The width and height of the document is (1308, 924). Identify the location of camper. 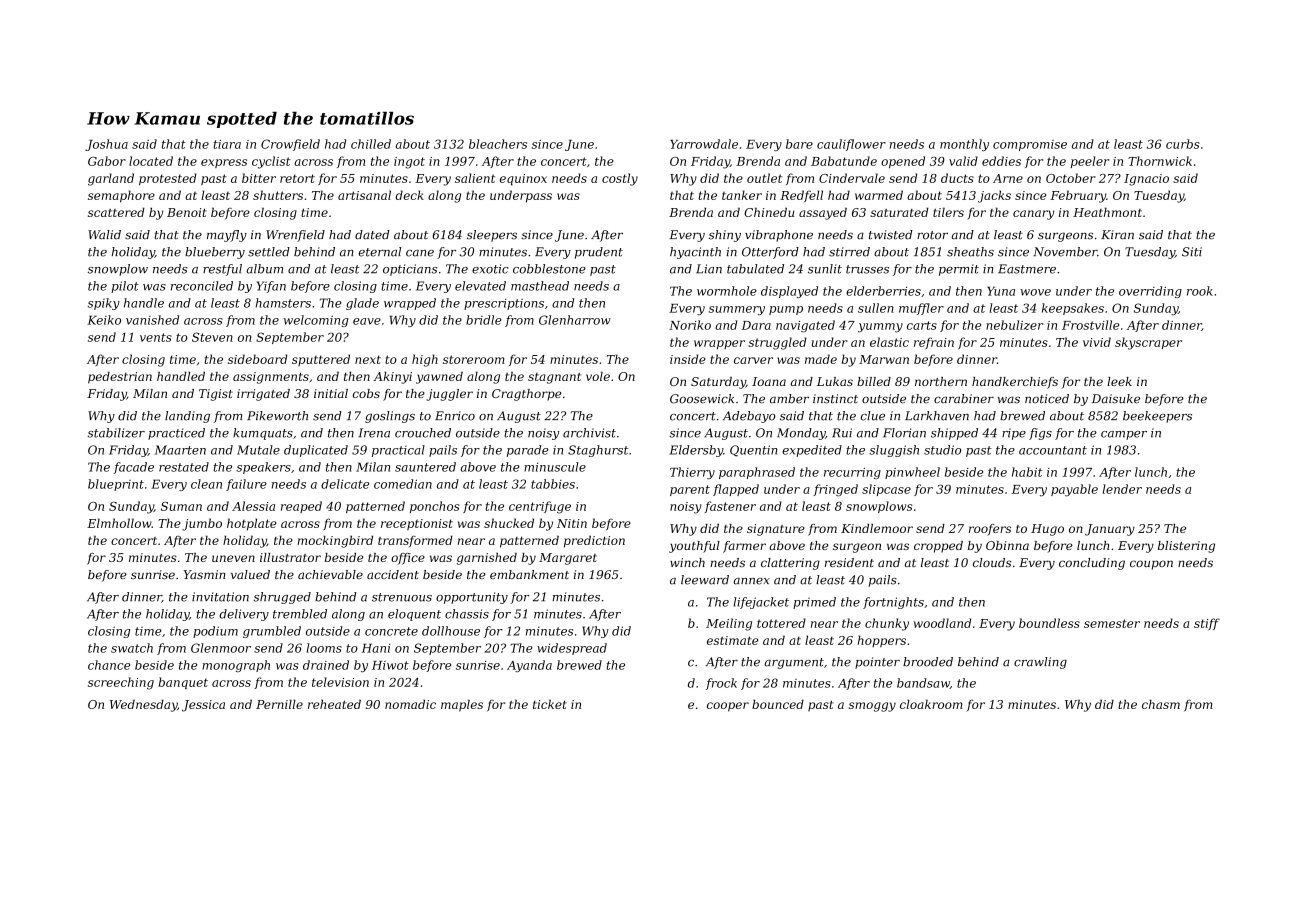
(1124, 435).
